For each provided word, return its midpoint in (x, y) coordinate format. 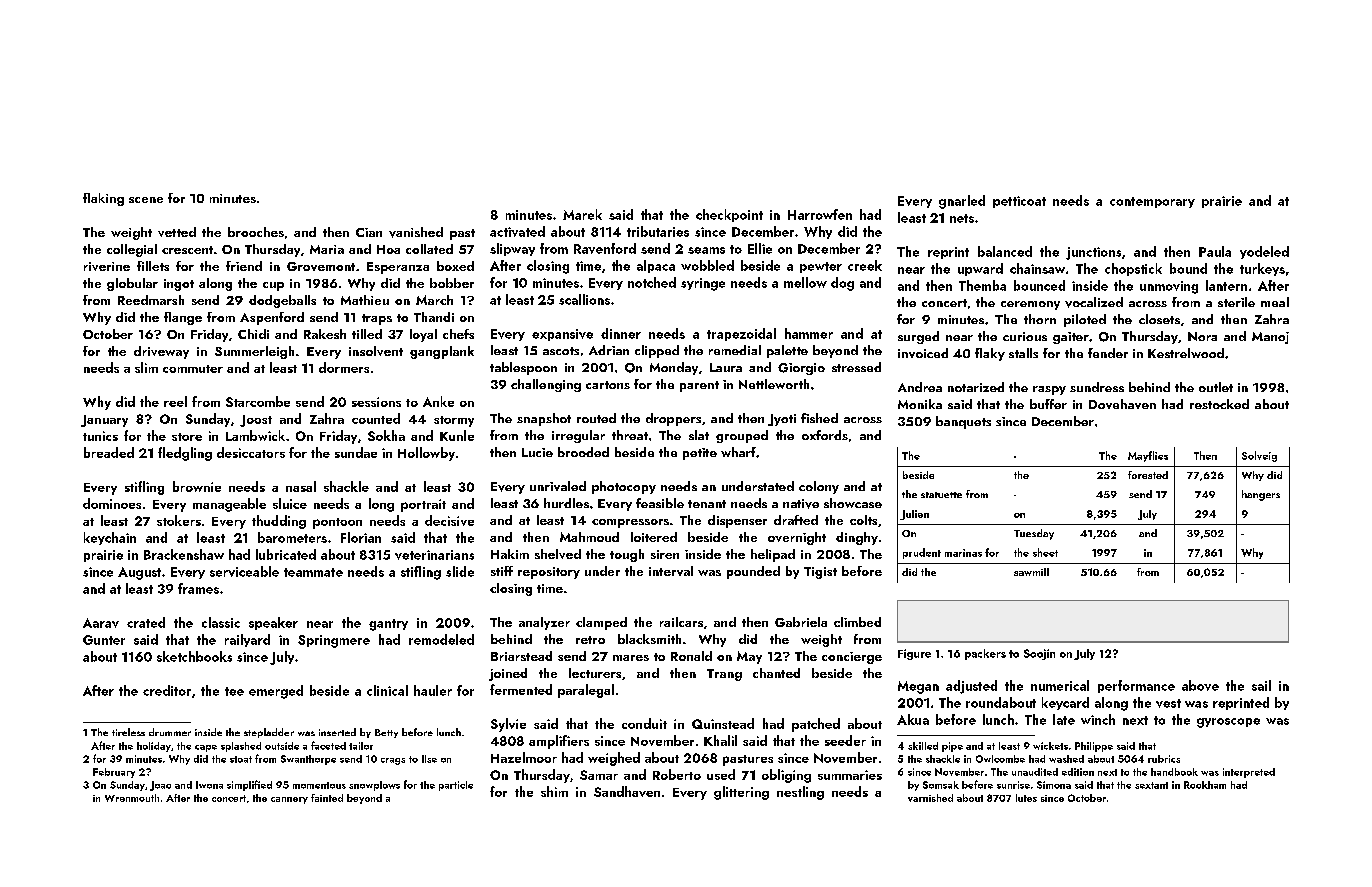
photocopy (624, 487)
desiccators (251, 452)
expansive (562, 335)
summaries (850, 775)
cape (206, 748)
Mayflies (1148, 456)
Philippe (1094, 747)
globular (132, 284)
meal (1275, 302)
